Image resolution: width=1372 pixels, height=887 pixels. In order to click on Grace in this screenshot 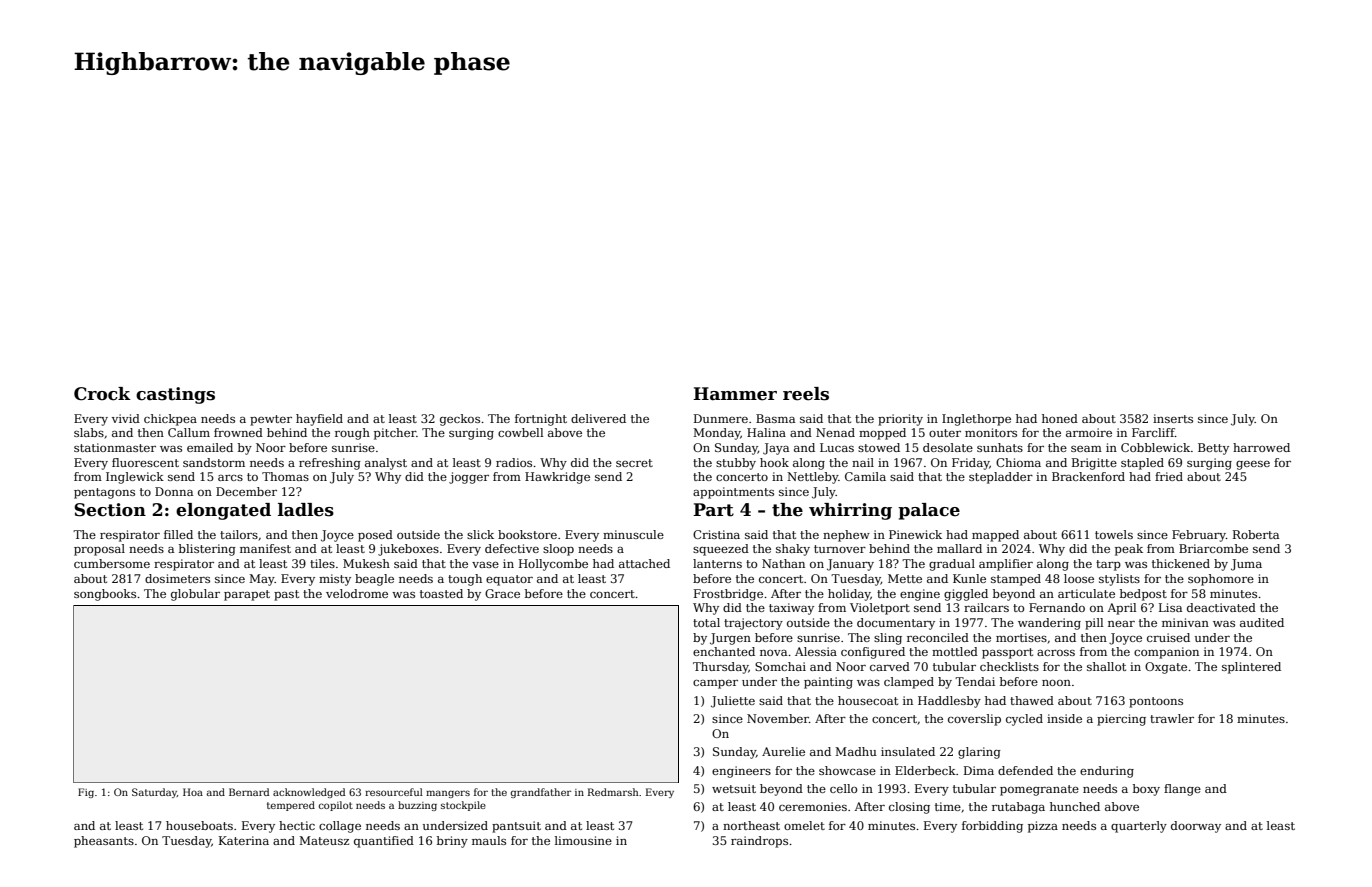, I will do `click(502, 593)`.
